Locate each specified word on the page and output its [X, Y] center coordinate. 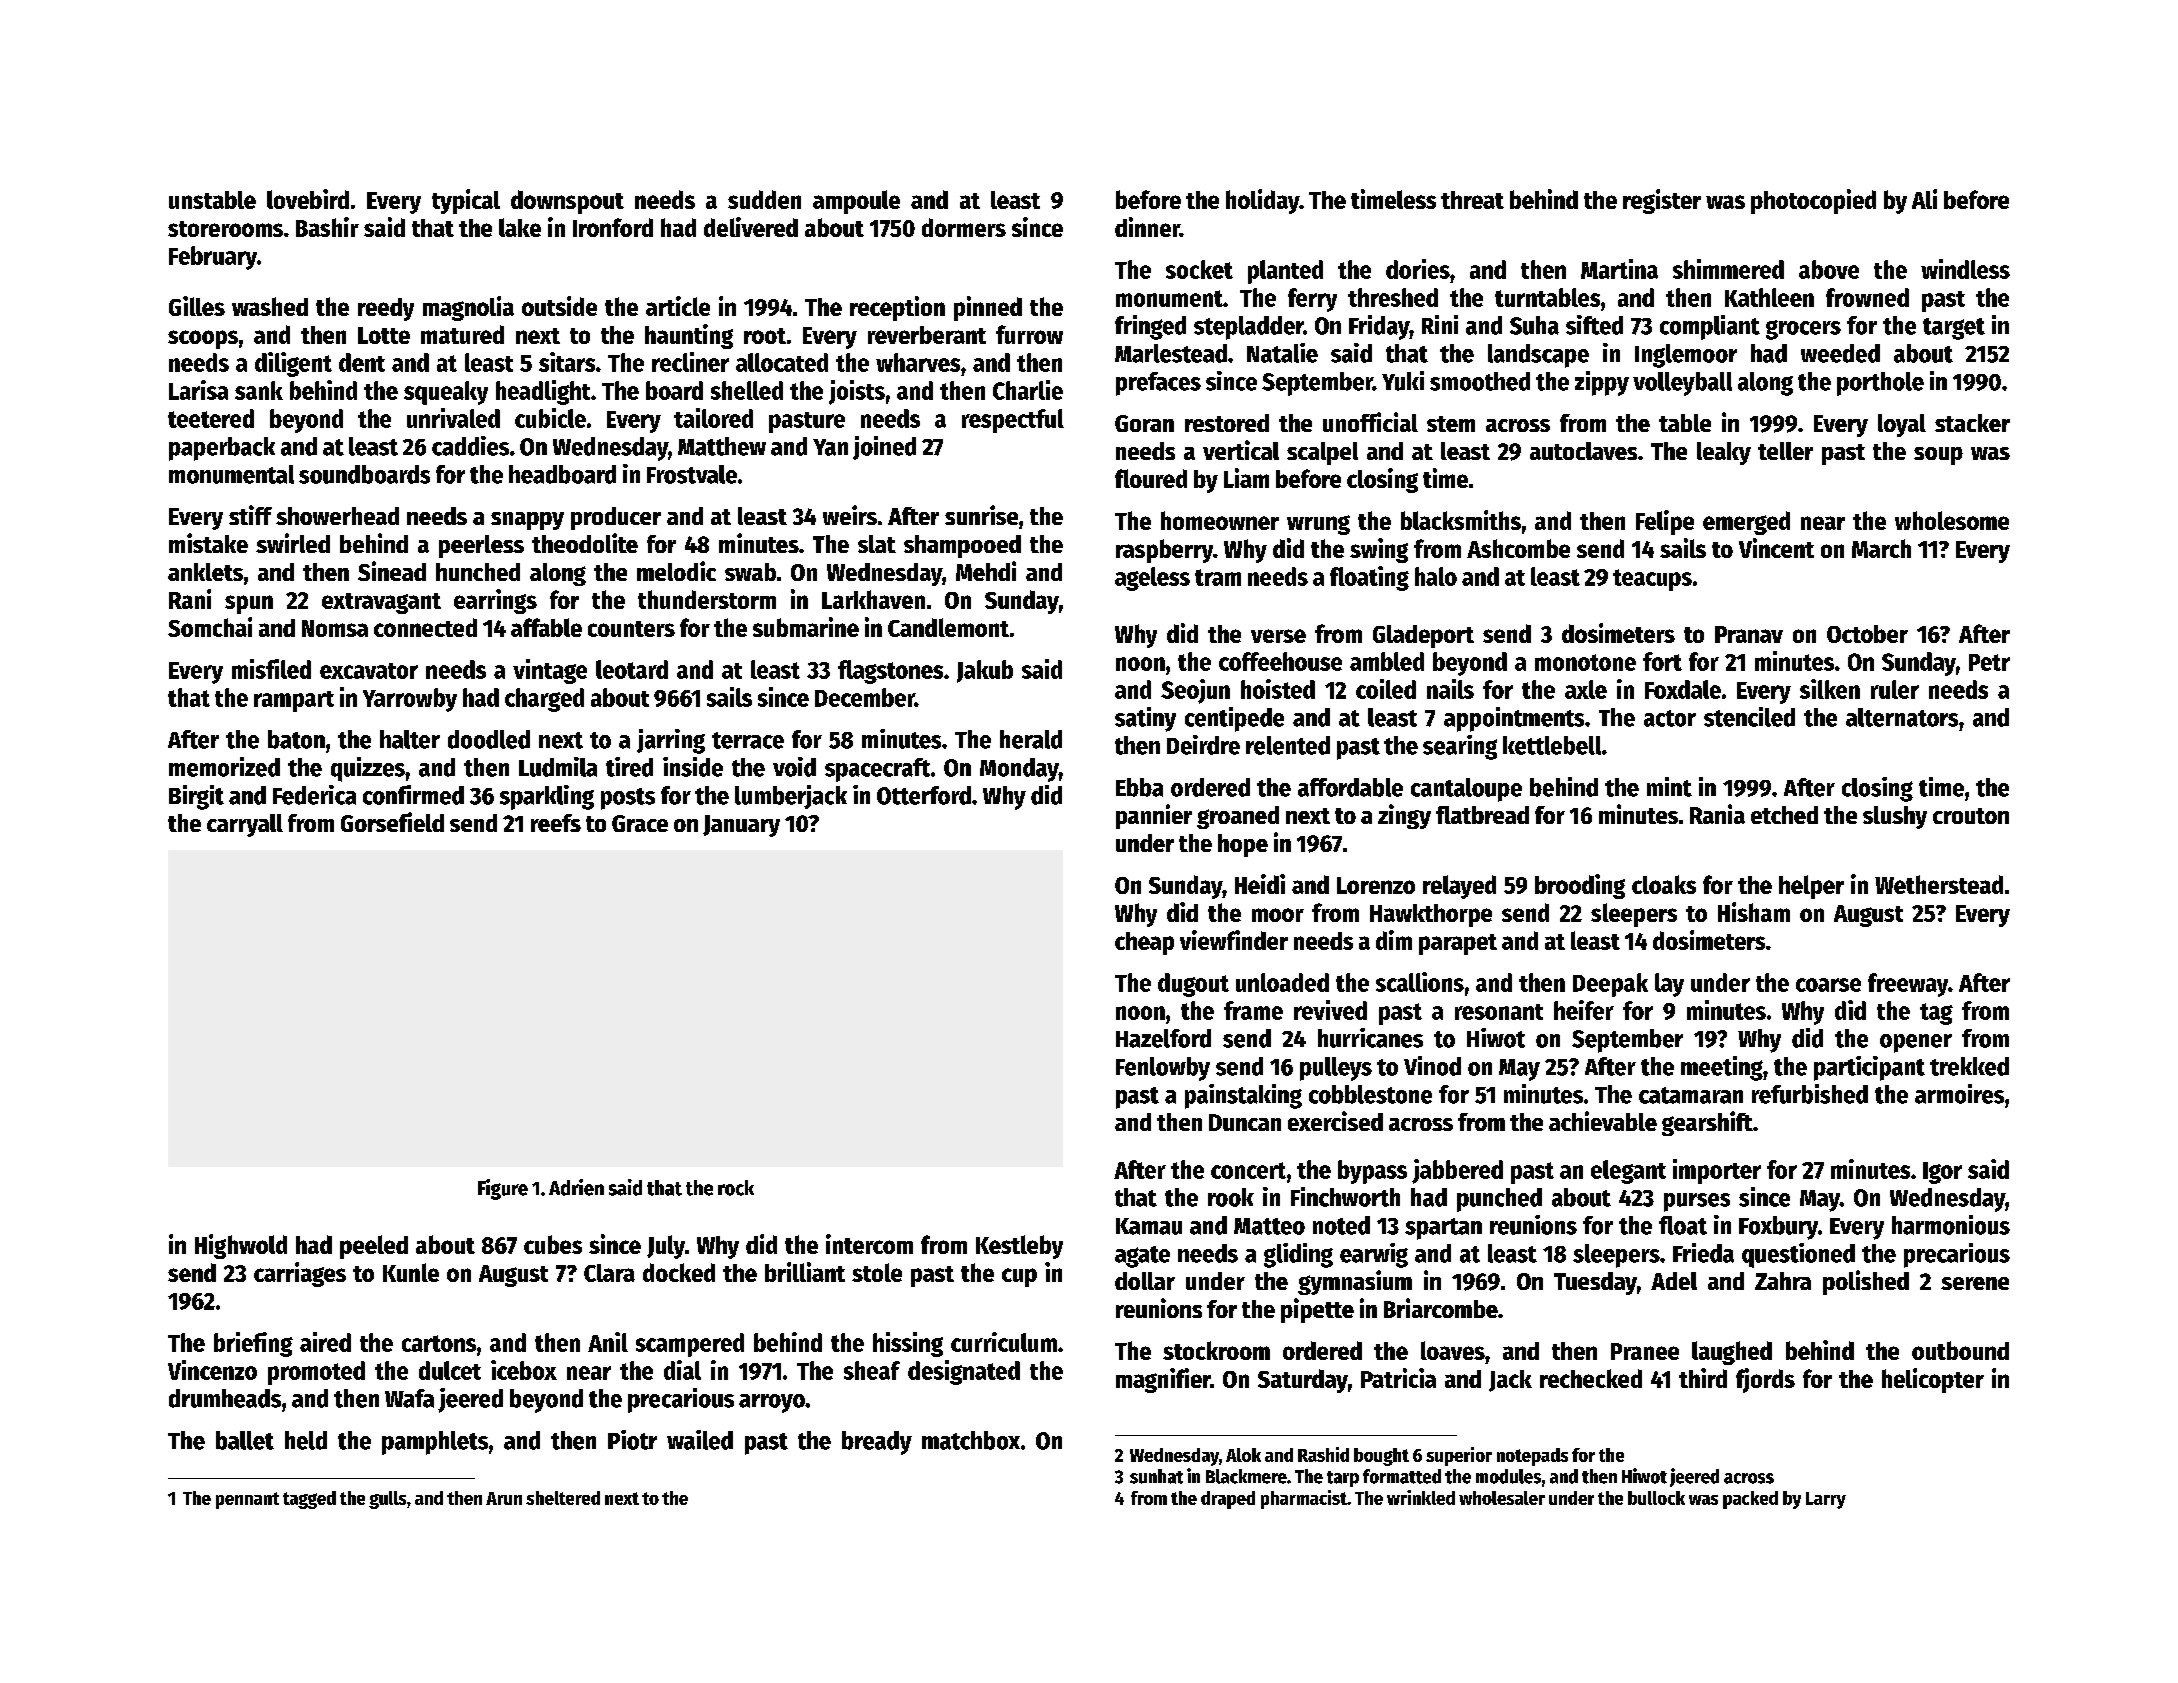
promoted [316, 1373]
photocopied [1813, 201]
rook [1231, 1197]
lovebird [308, 199]
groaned [1238, 817]
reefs [556, 823]
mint [1669, 787]
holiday [1263, 201]
